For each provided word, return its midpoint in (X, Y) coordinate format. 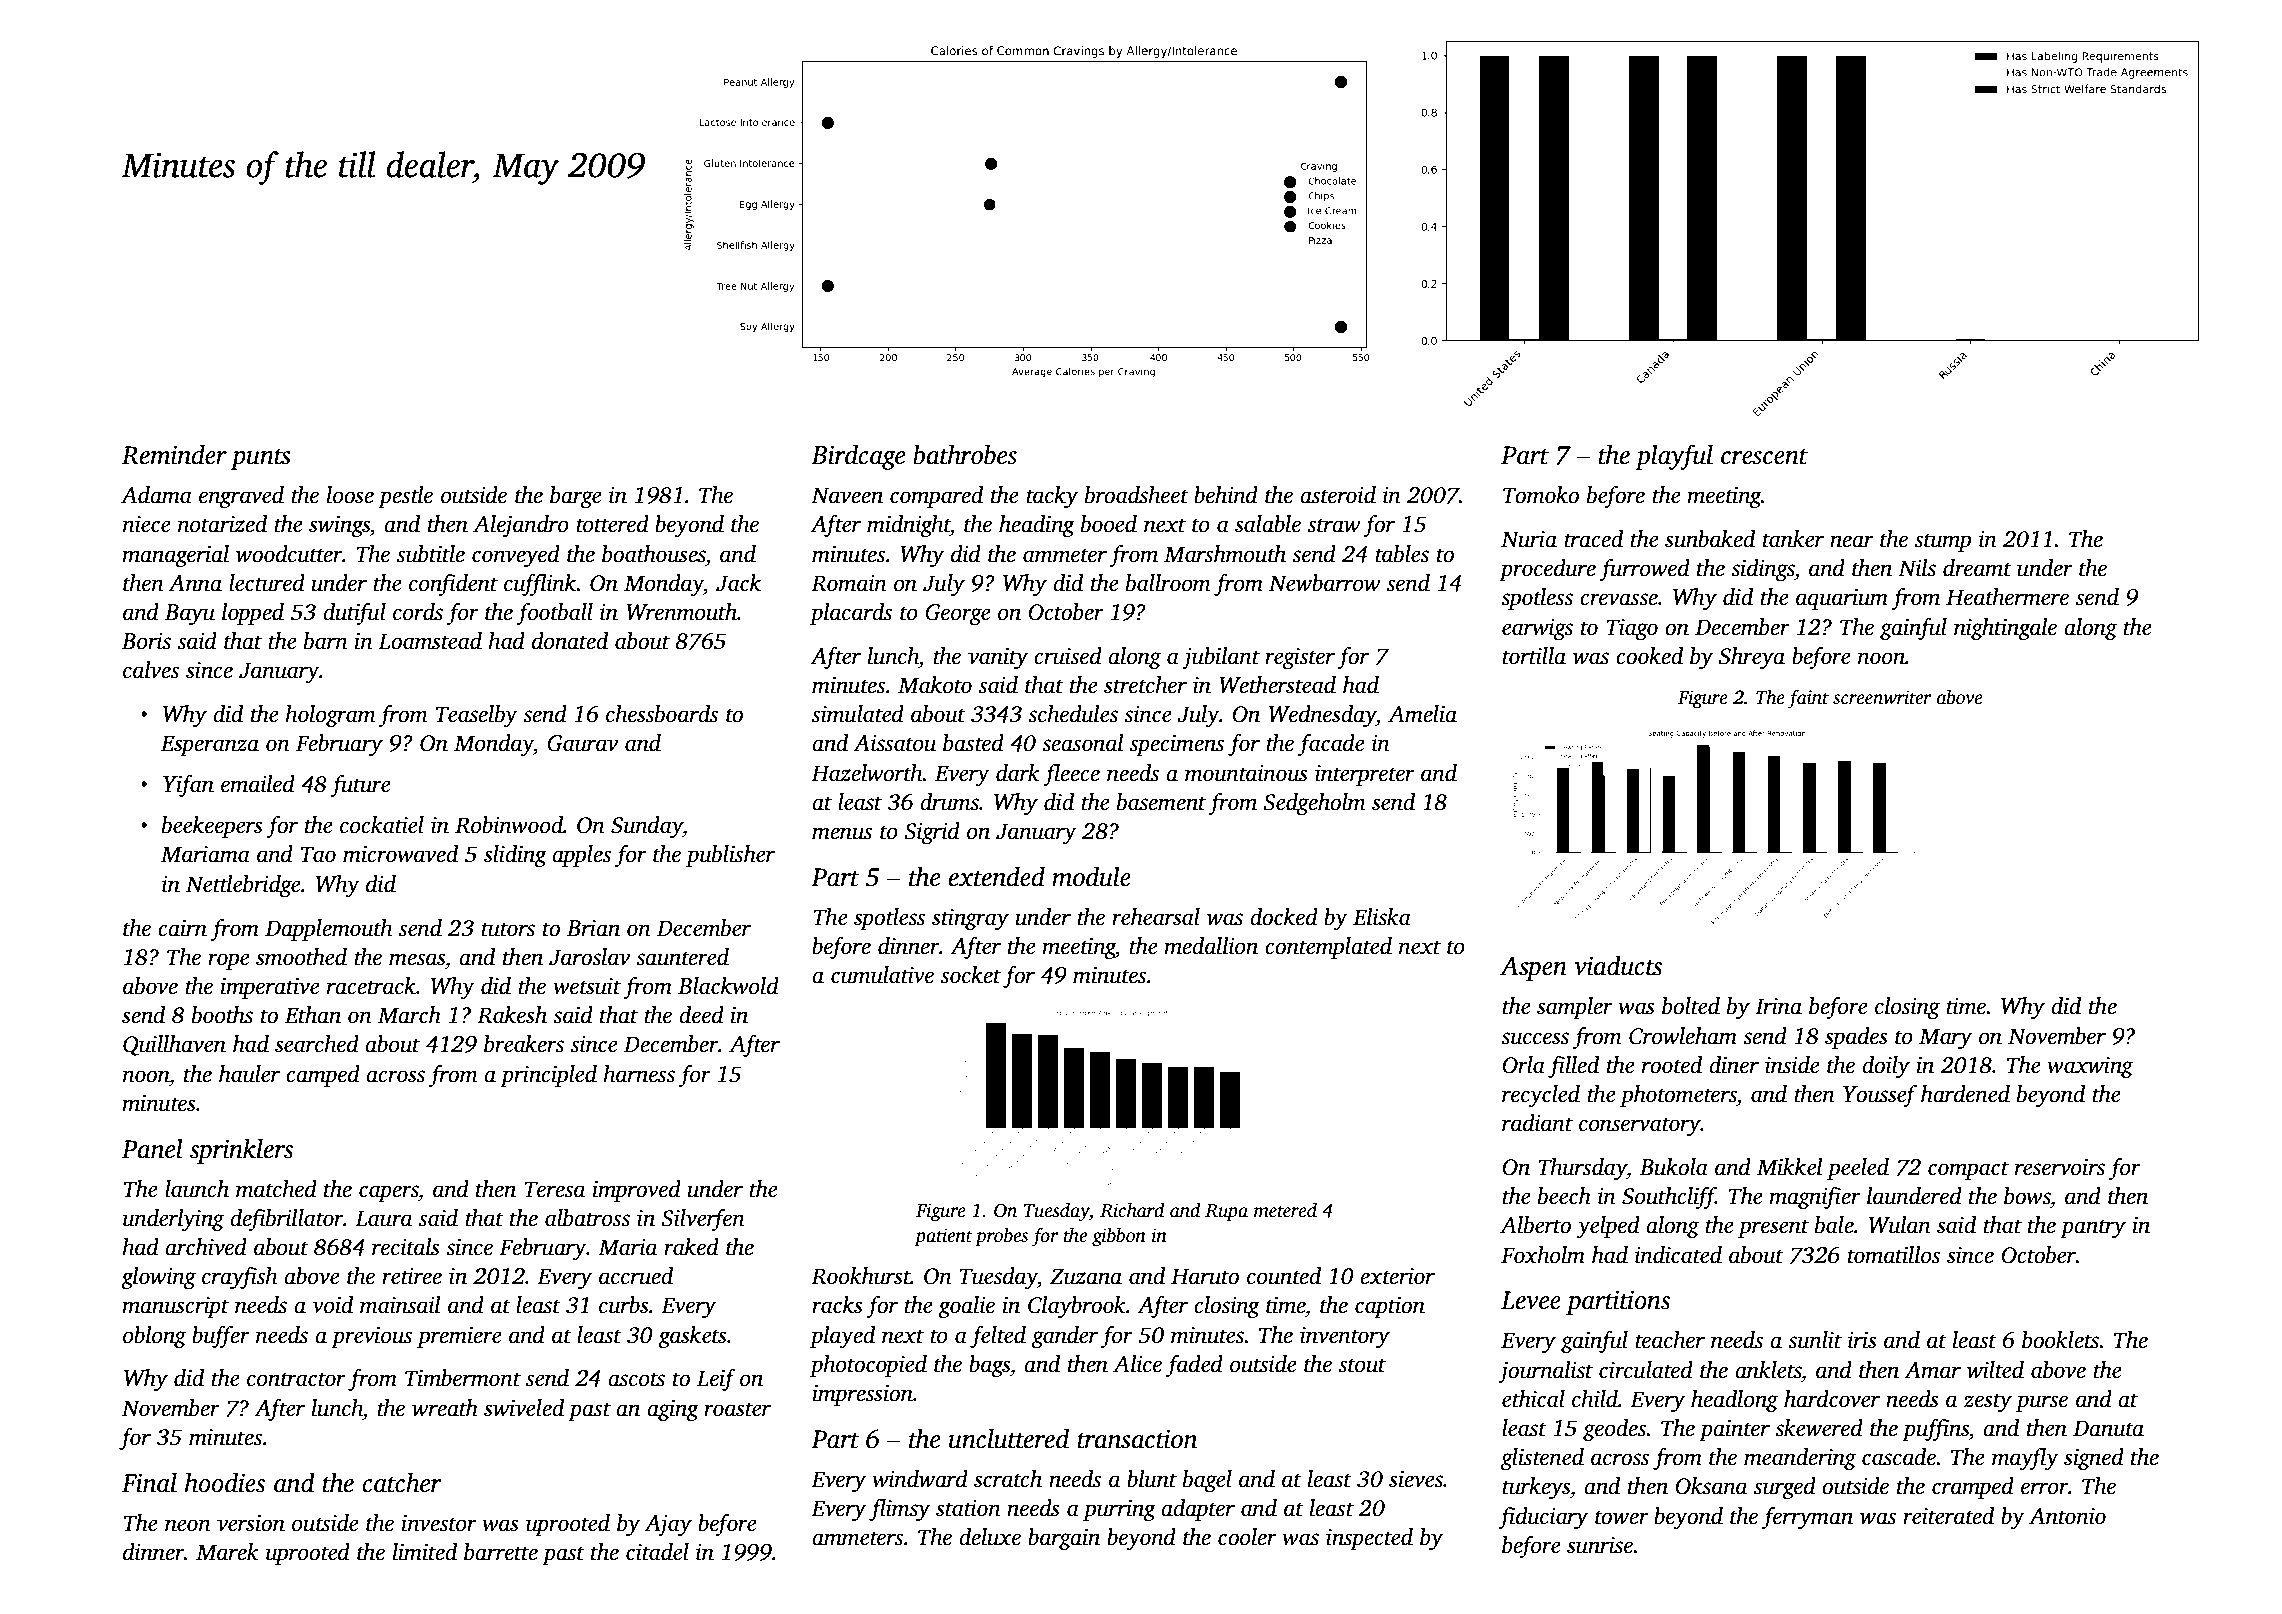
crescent (1764, 457)
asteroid (1338, 495)
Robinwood (509, 825)
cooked (1649, 656)
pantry (2093, 1228)
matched (276, 1189)
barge (576, 497)
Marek (227, 1552)
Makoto (935, 685)
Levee (1531, 1300)
